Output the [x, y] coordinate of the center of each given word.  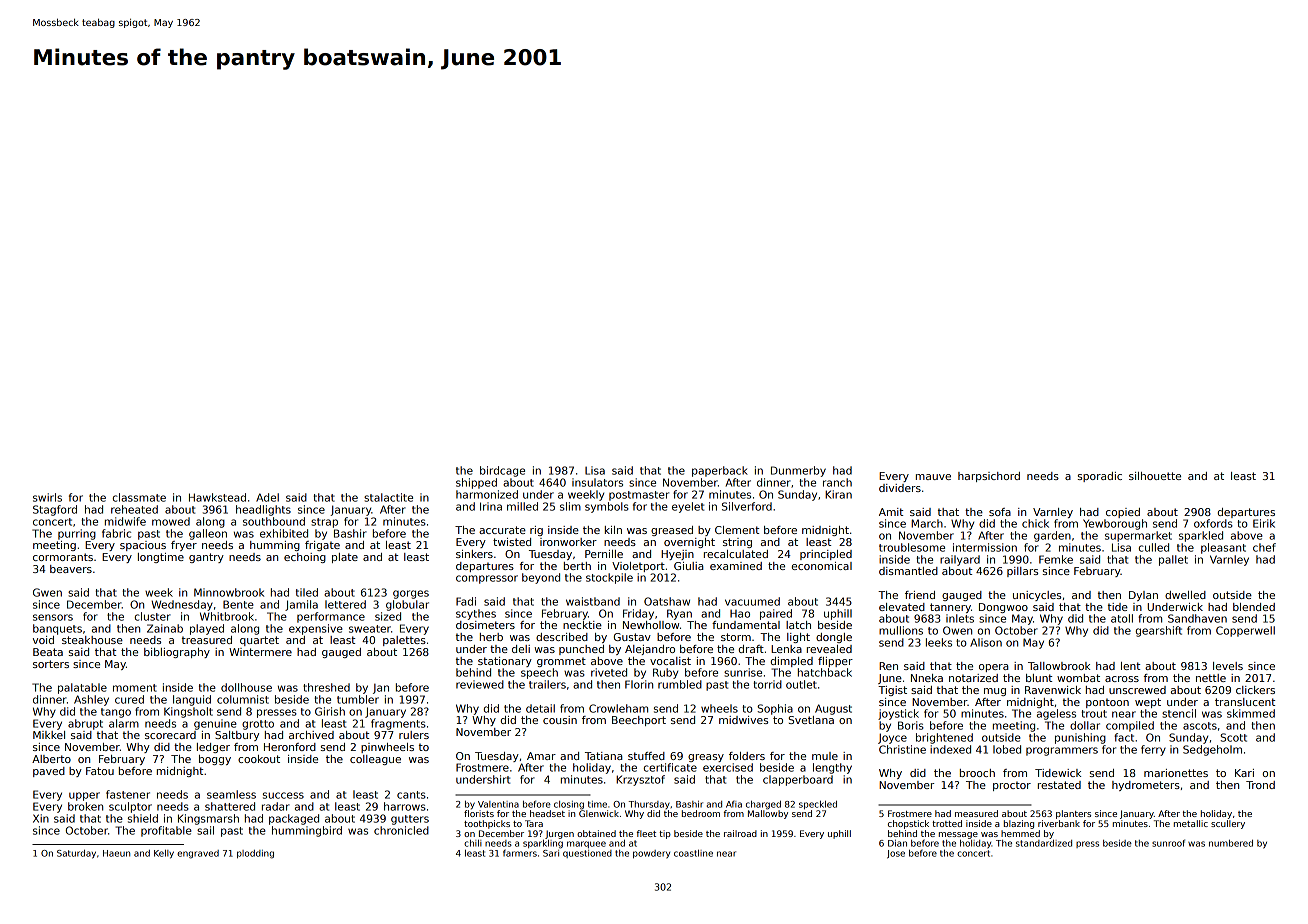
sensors [53, 617]
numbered [1231, 843]
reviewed [480, 684]
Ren [888, 666]
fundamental [746, 625]
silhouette [1155, 476]
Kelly [164, 854]
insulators [597, 482]
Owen [957, 630]
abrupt [85, 724]
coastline [693, 853]
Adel [267, 497]
